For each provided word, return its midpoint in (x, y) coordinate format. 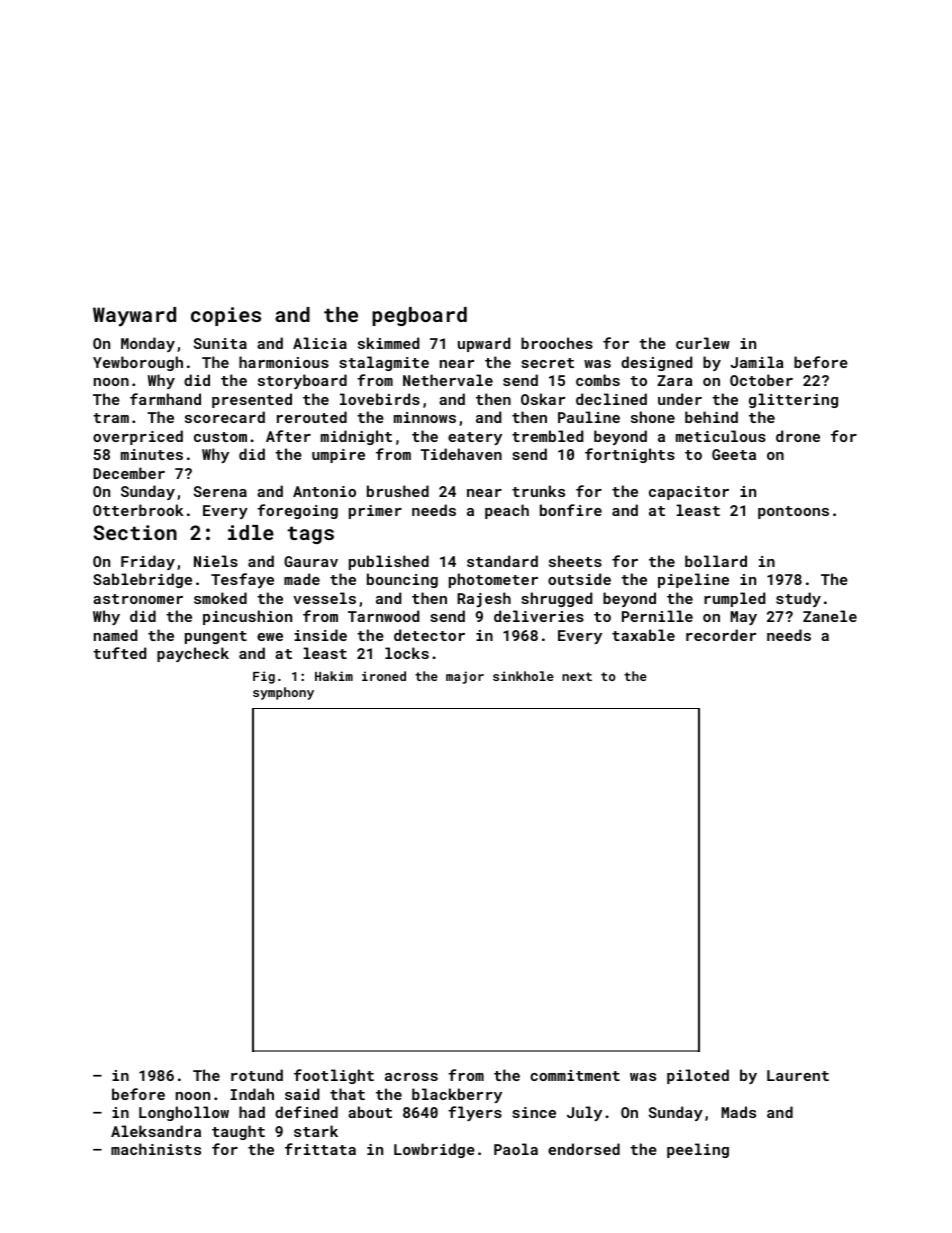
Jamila (757, 362)
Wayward (134, 317)
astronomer (138, 599)
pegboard (419, 316)
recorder (721, 635)
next (577, 676)
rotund (257, 1075)
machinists (156, 1149)
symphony (283, 693)
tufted (119, 653)
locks (407, 653)
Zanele (830, 616)
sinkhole (523, 676)
